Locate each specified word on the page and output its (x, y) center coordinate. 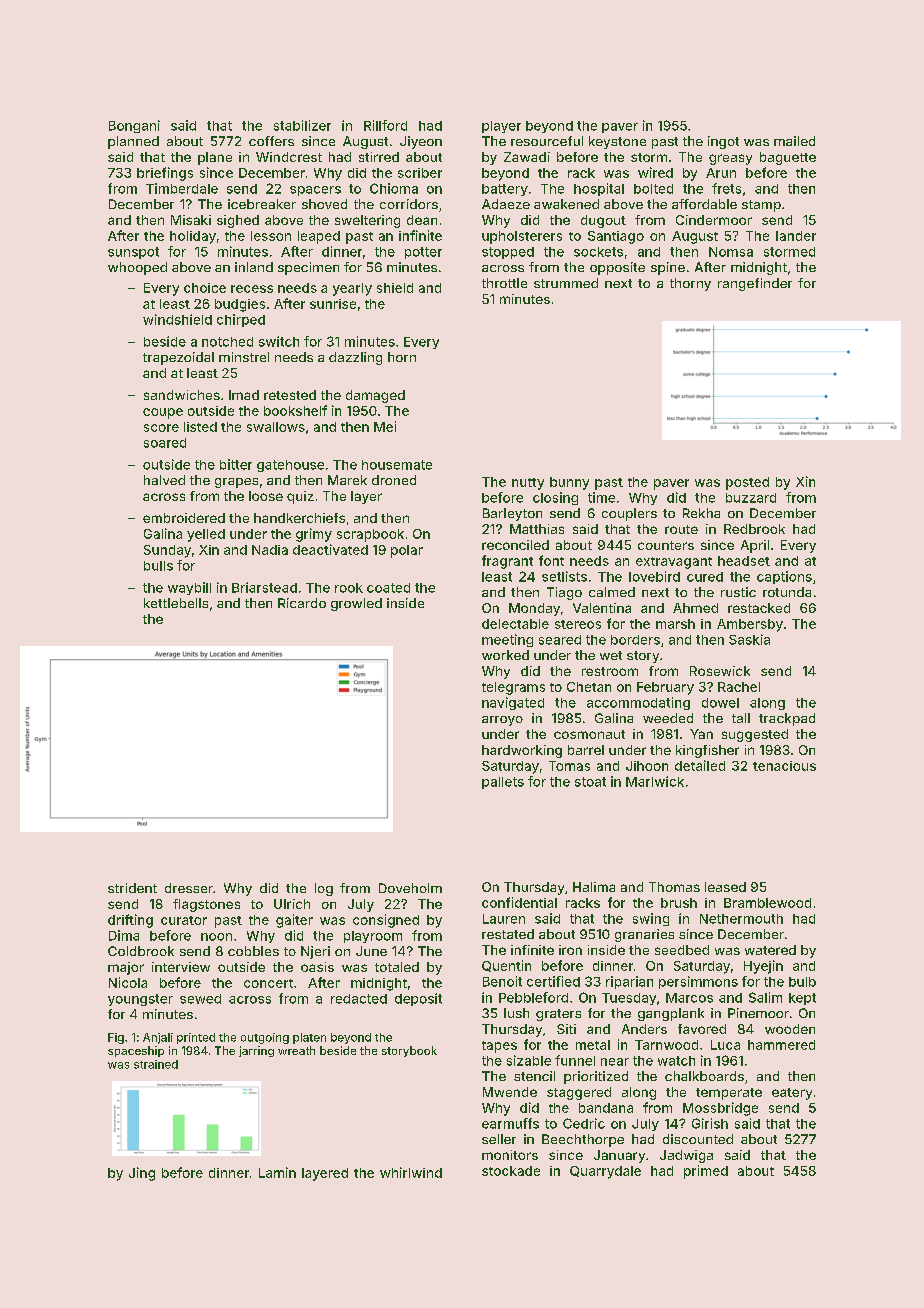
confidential (519, 902)
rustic (738, 592)
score (161, 428)
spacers (315, 191)
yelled (206, 535)
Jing (142, 1174)
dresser (189, 888)
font (551, 560)
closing (555, 498)
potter (423, 253)
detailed (700, 765)
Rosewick (720, 671)
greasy (730, 159)
